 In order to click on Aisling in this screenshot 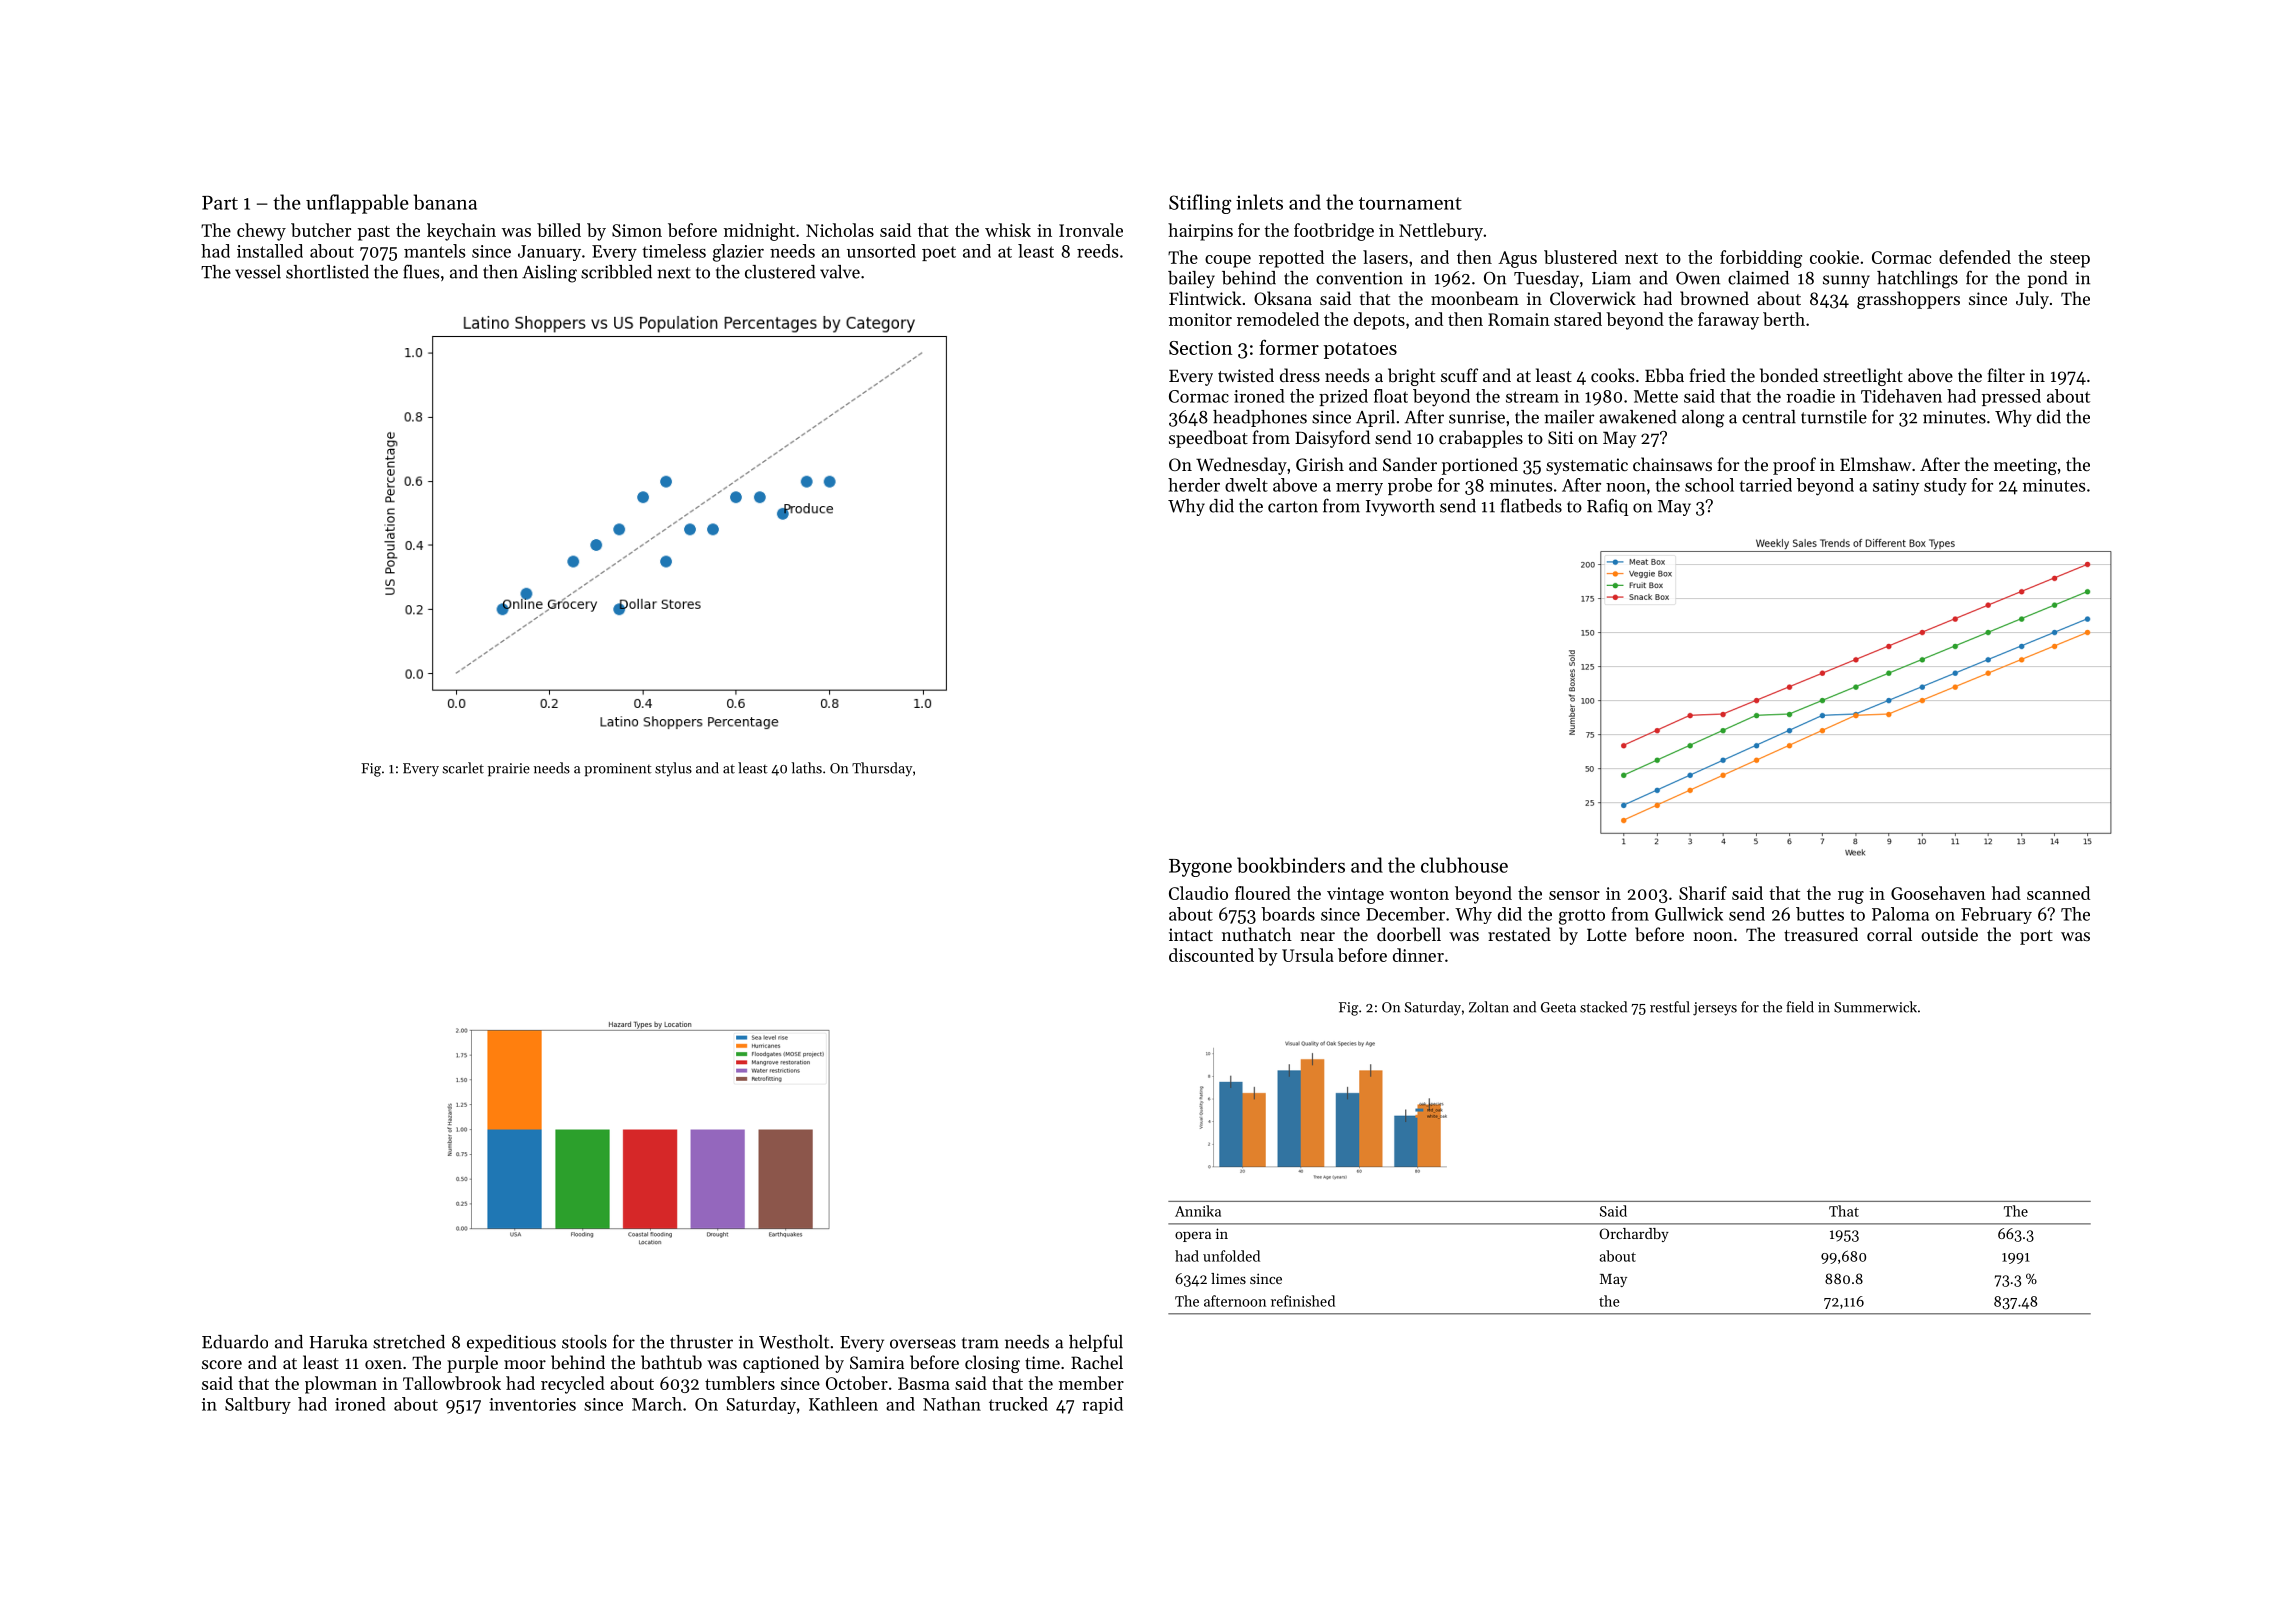, I will do `click(549, 274)`.
